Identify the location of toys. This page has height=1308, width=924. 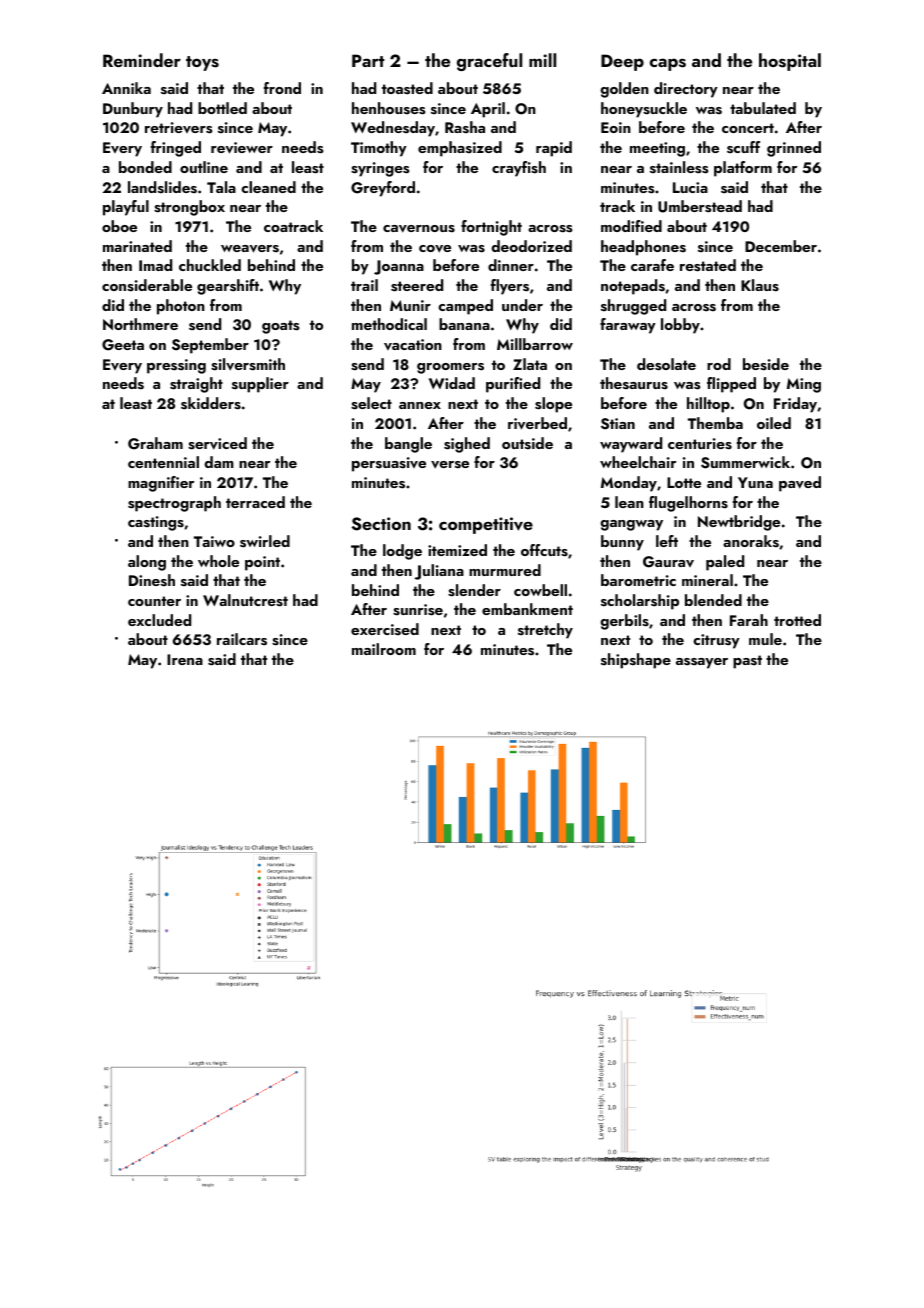
(202, 63).
